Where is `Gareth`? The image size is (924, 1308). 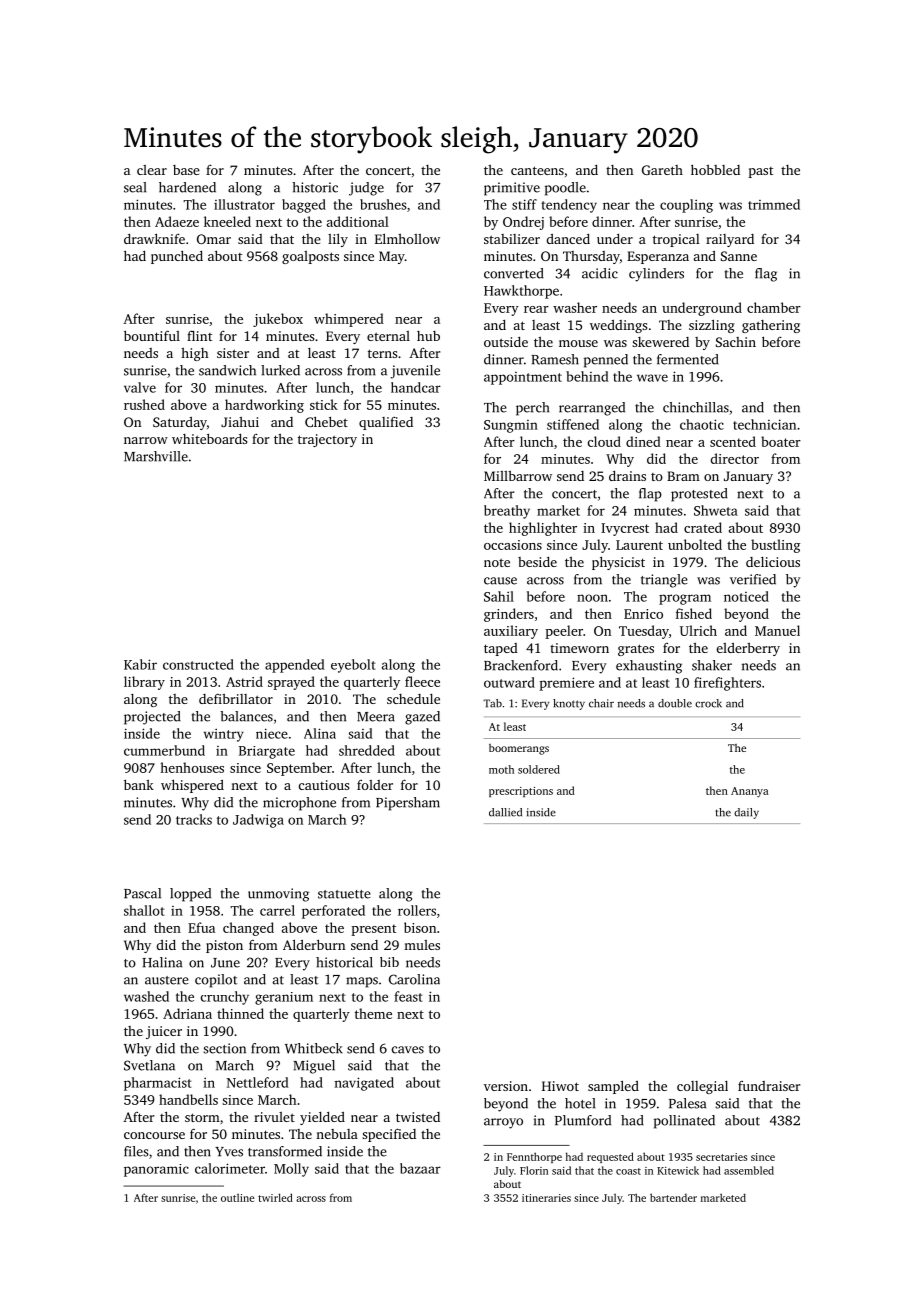
Gareth is located at coordinates (662, 170).
